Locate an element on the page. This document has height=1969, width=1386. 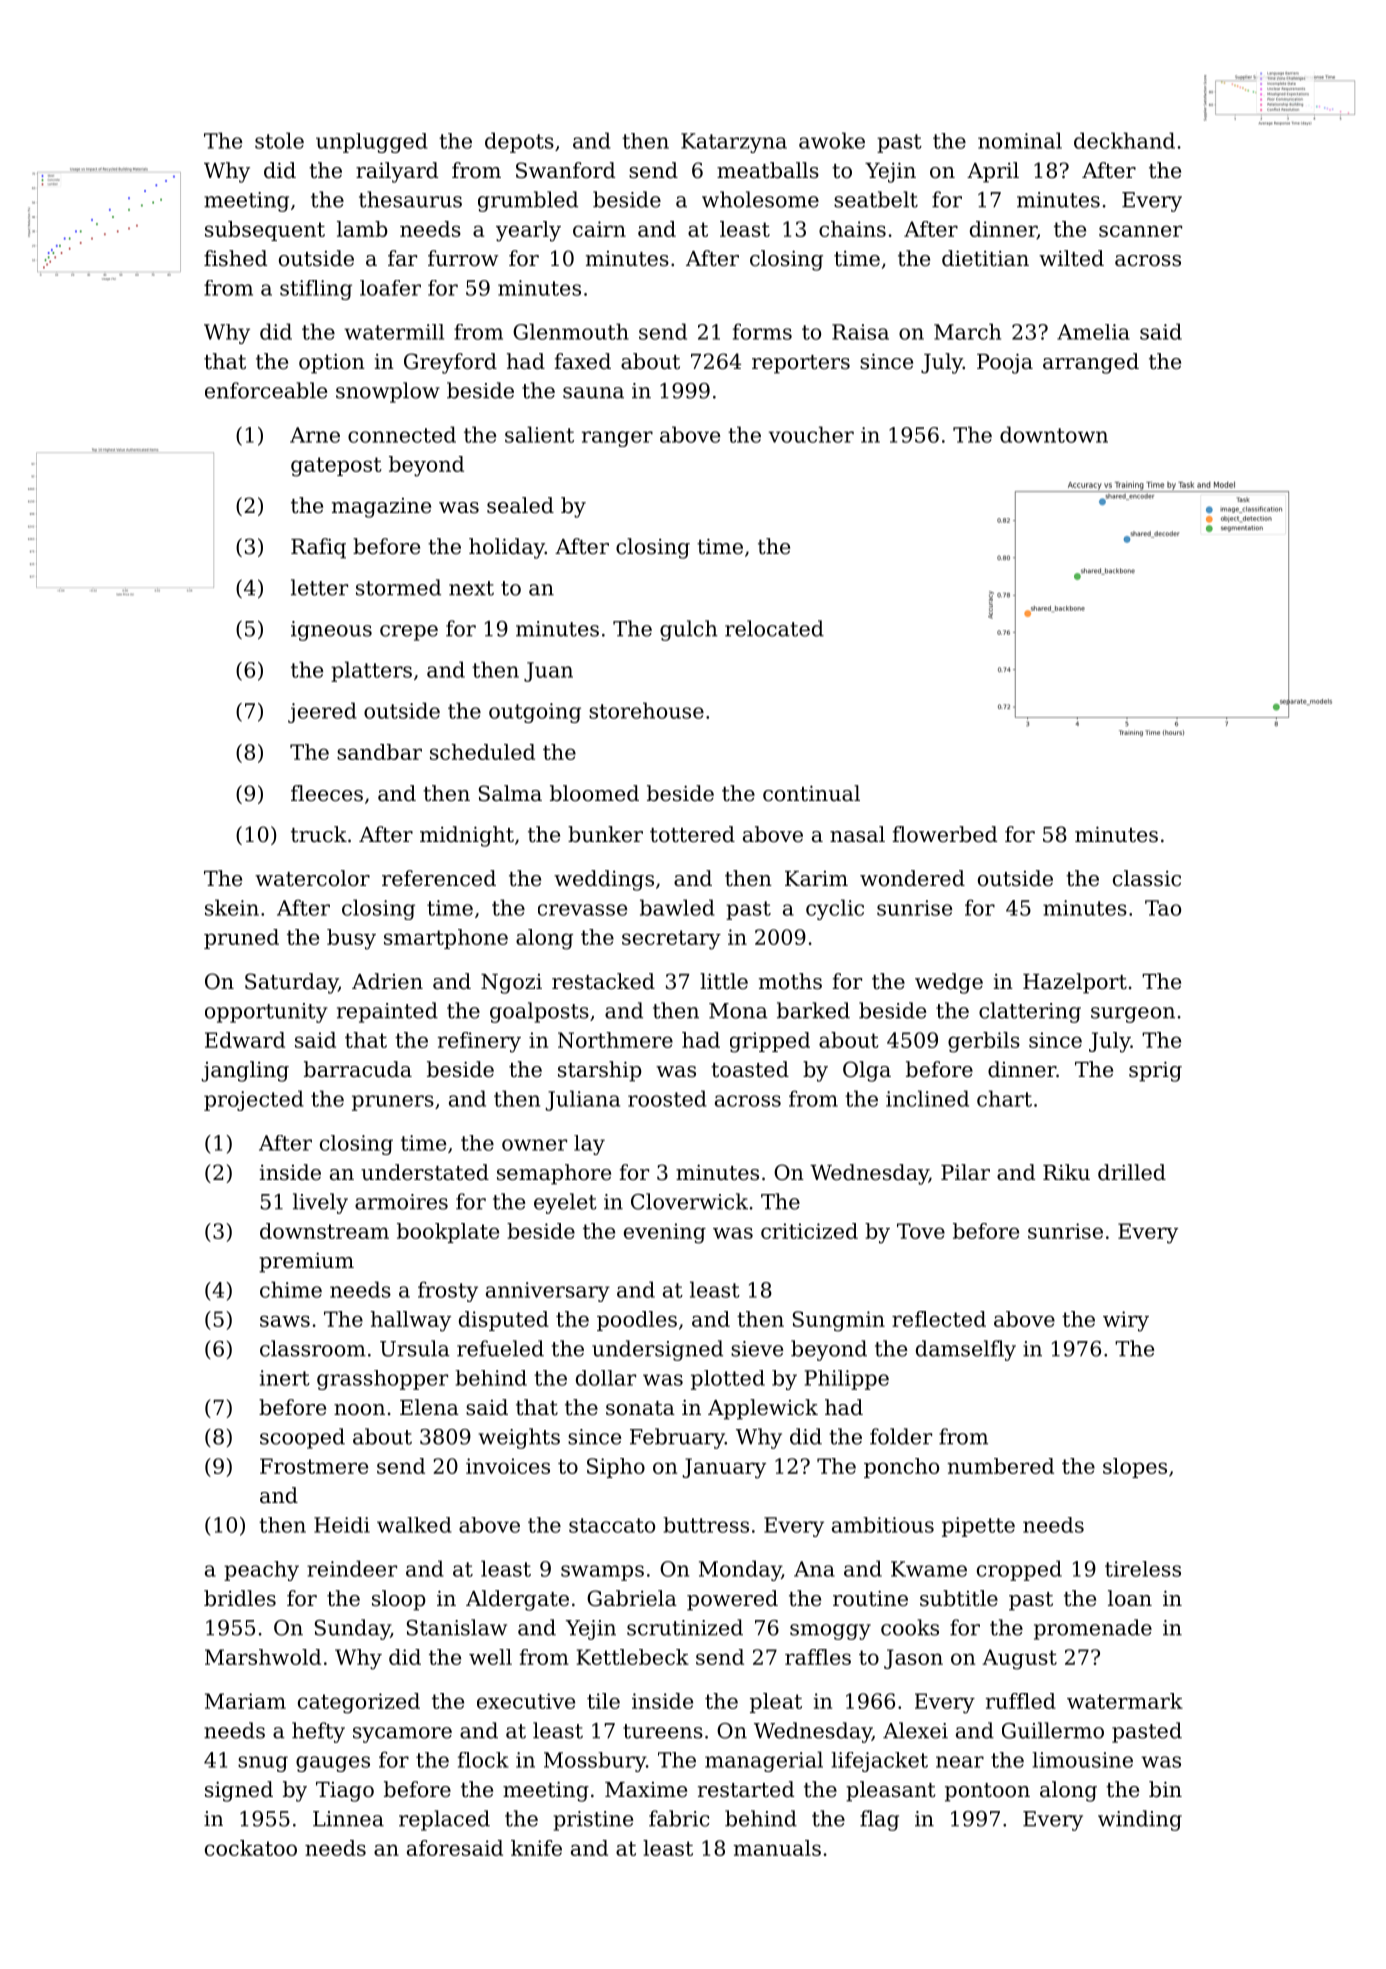
Katarzyna is located at coordinates (734, 143).
